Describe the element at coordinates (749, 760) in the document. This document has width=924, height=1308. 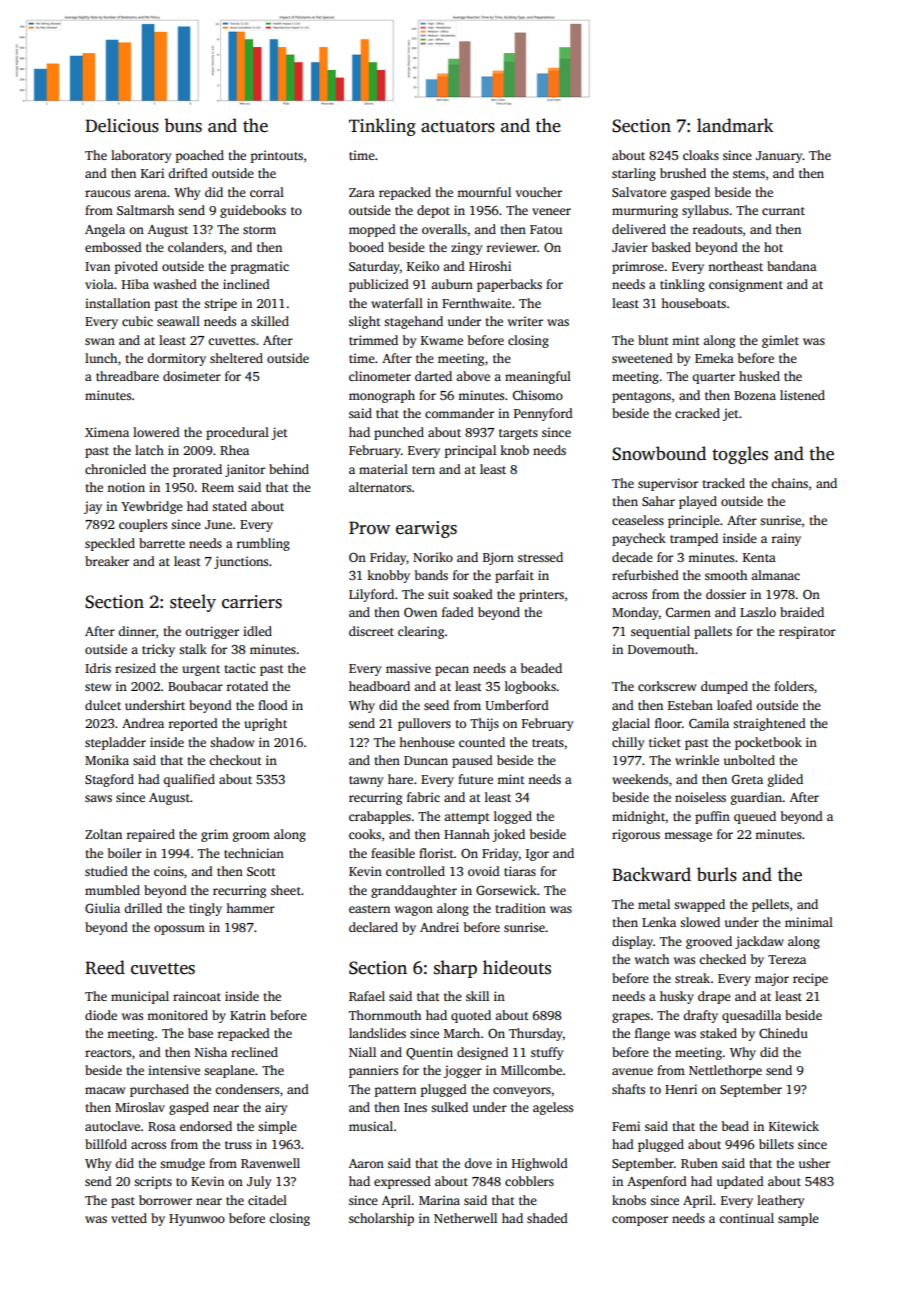
I see `unbolted` at that location.
